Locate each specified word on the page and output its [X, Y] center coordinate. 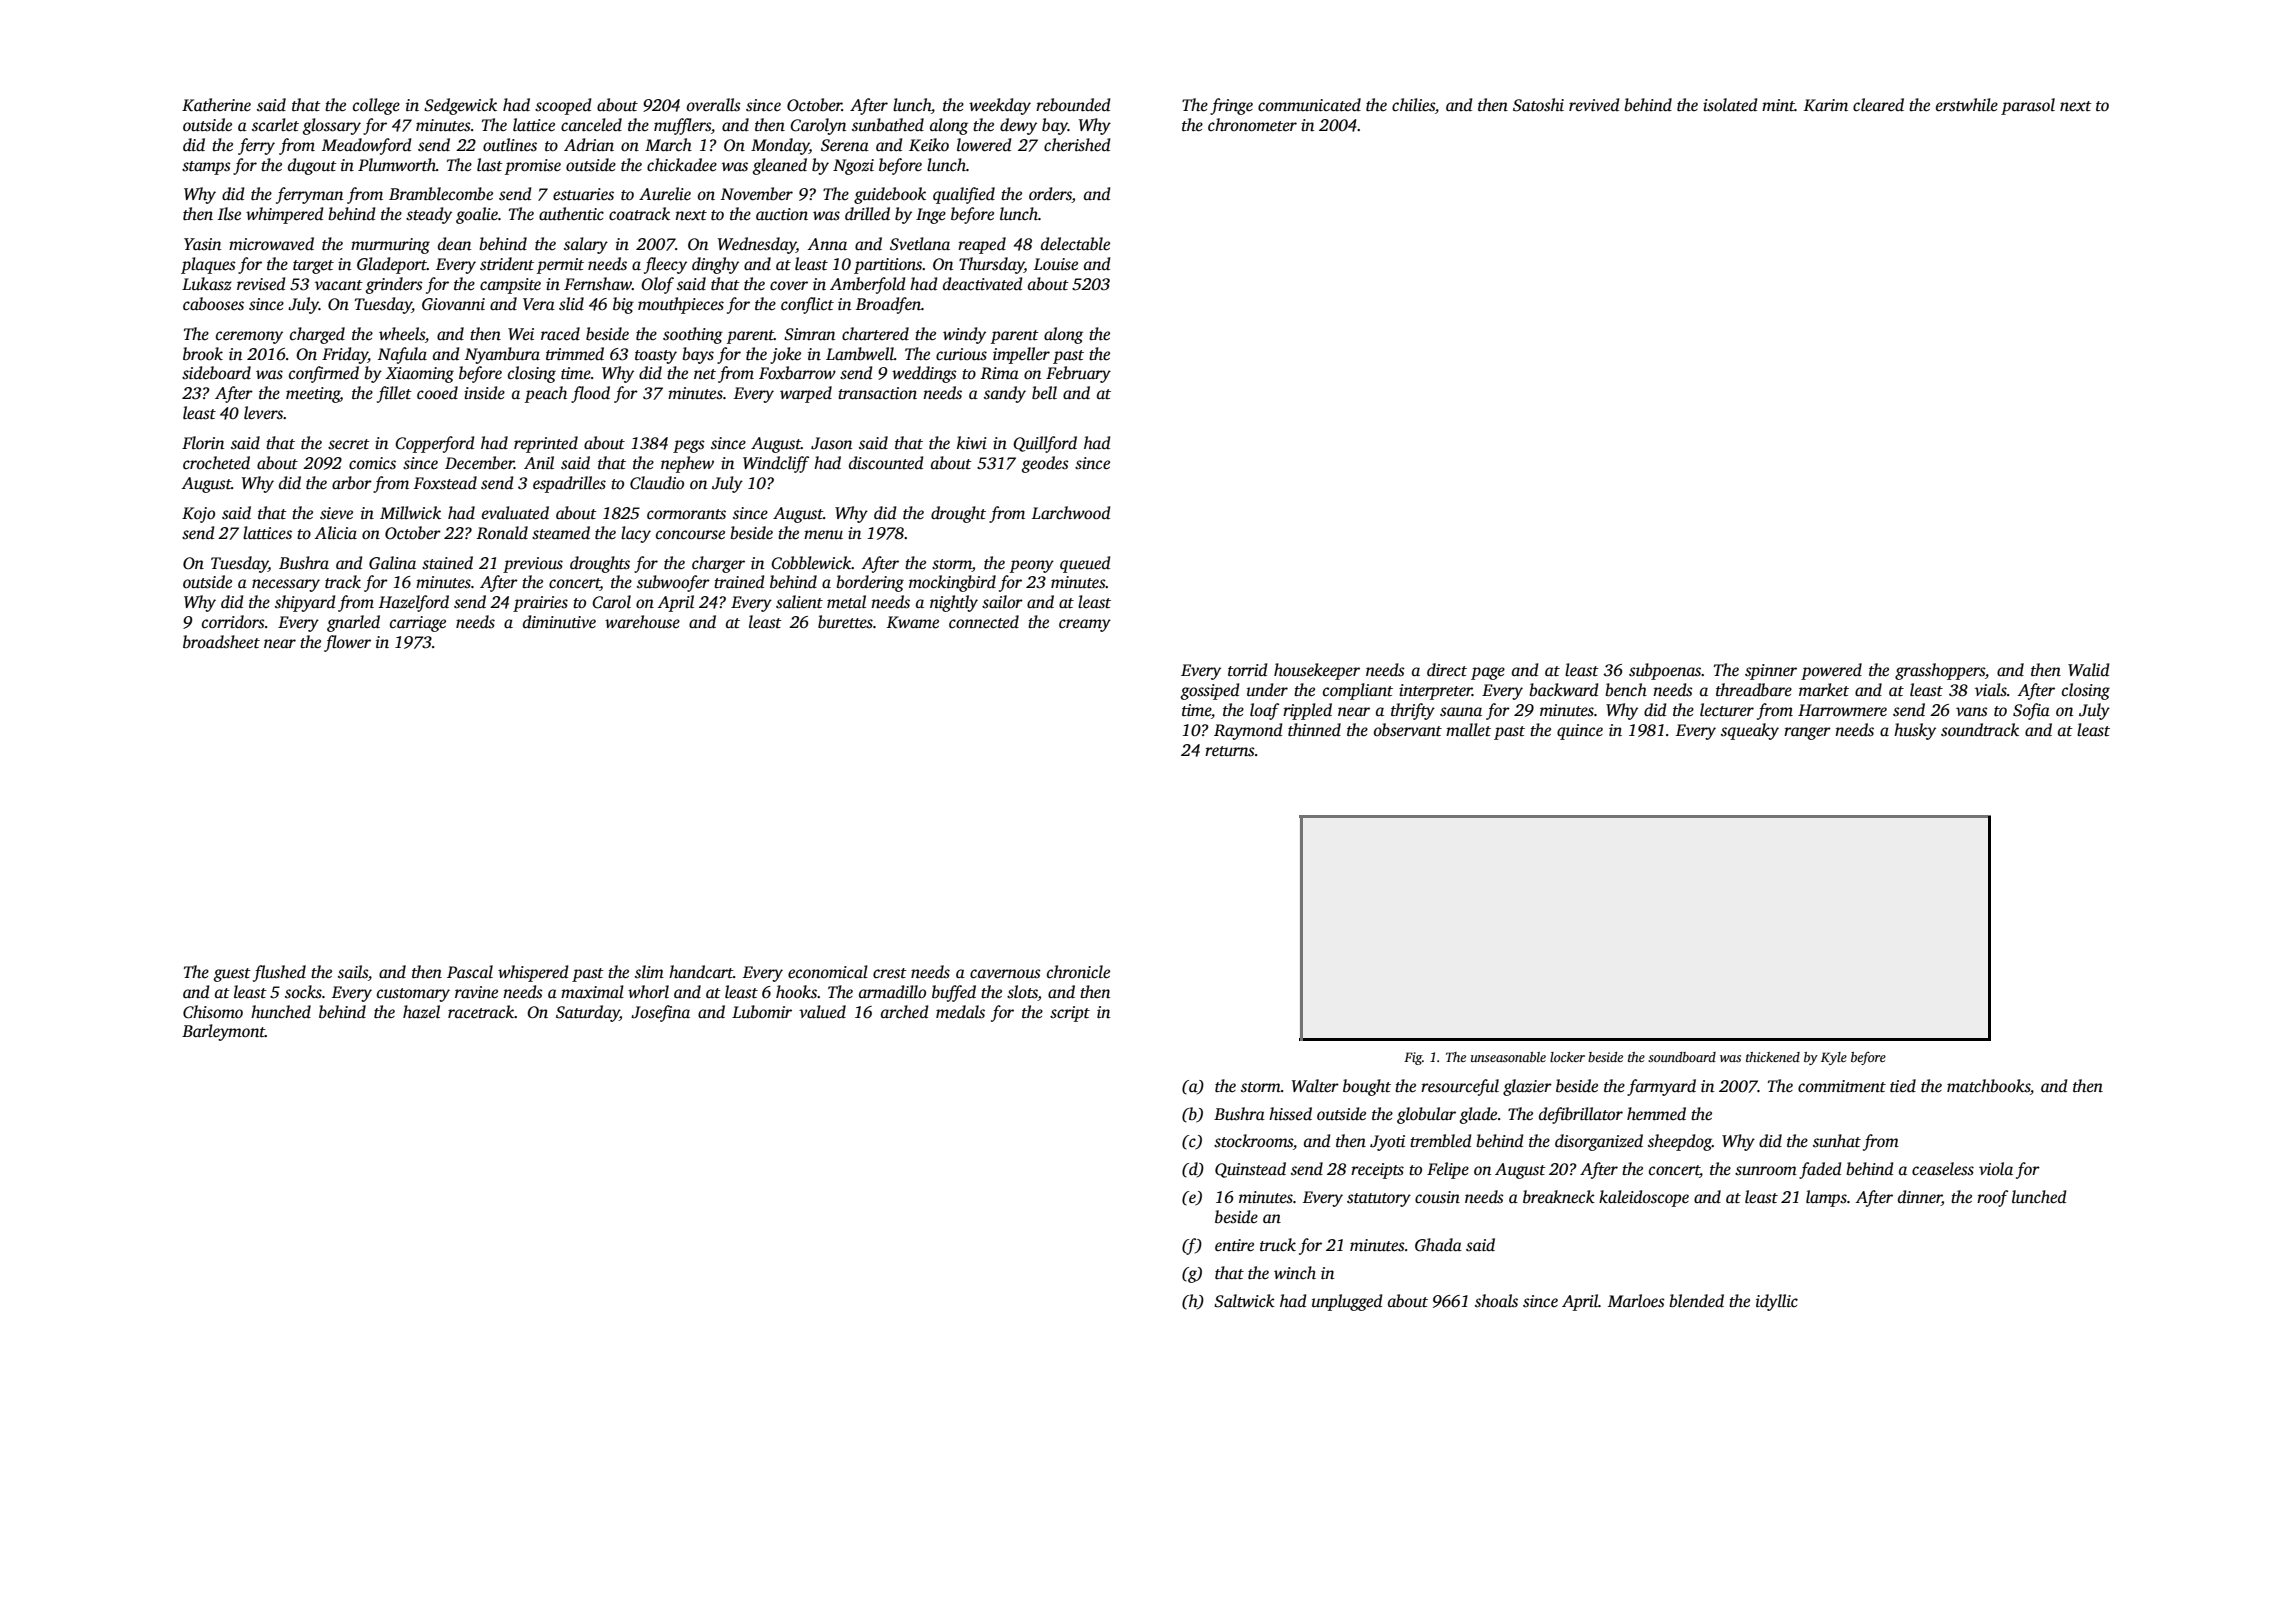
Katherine [216, 105]
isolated [1730, 105]
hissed [1290, 1114]
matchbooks [1988, 1086]
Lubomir [762, 1012]
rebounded [1073, 105]
